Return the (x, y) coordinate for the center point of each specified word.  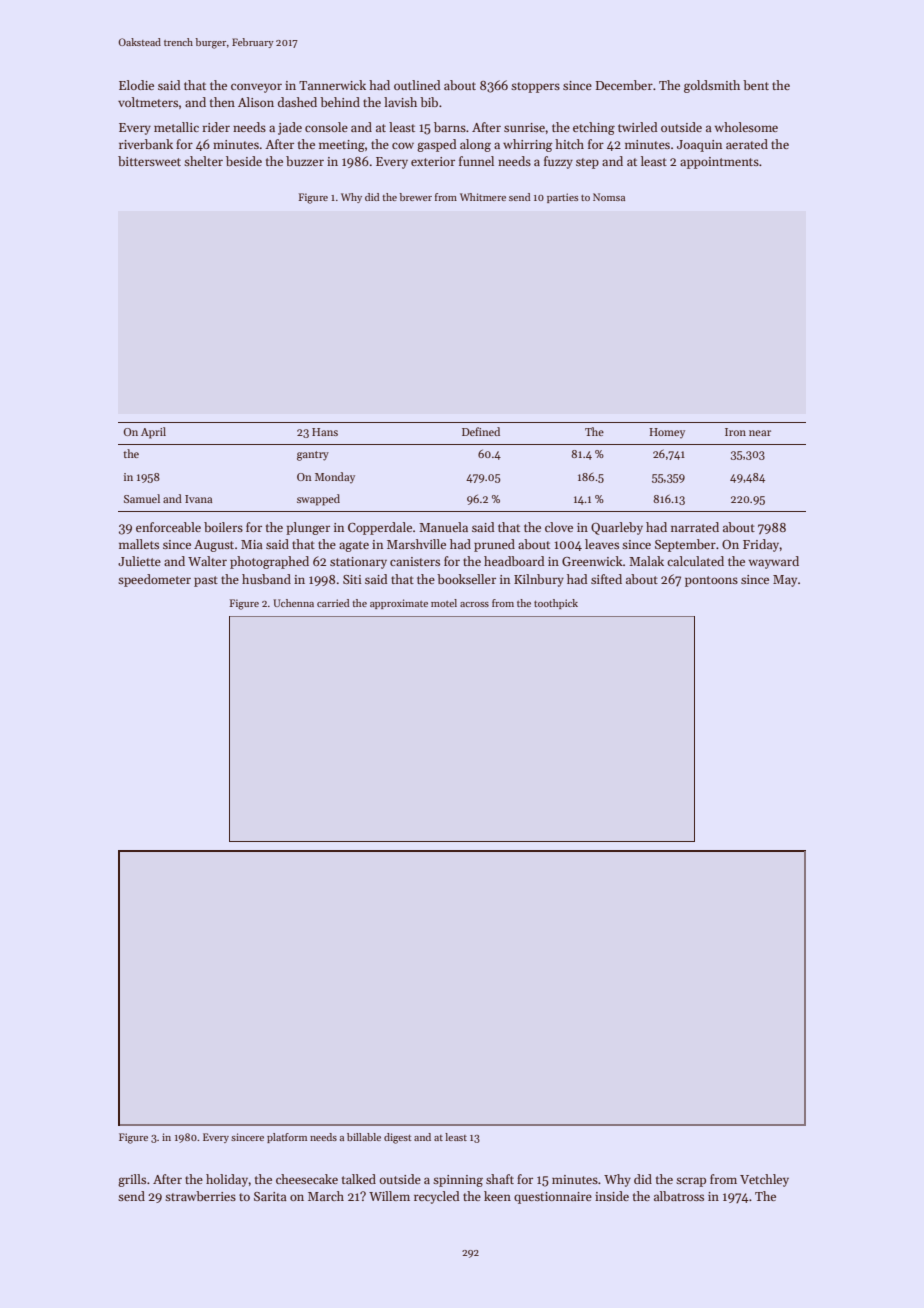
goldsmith (712, 86)
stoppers (535, 87)
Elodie (136, 85)
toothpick (556, 604)
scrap (691, 1182)
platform (287, 1138)
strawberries (200, 1196)
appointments (719, 163)
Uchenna (293, 603)
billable (364, 1137)
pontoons (711, 581)
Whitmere (483, 197)
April (153, 433)
